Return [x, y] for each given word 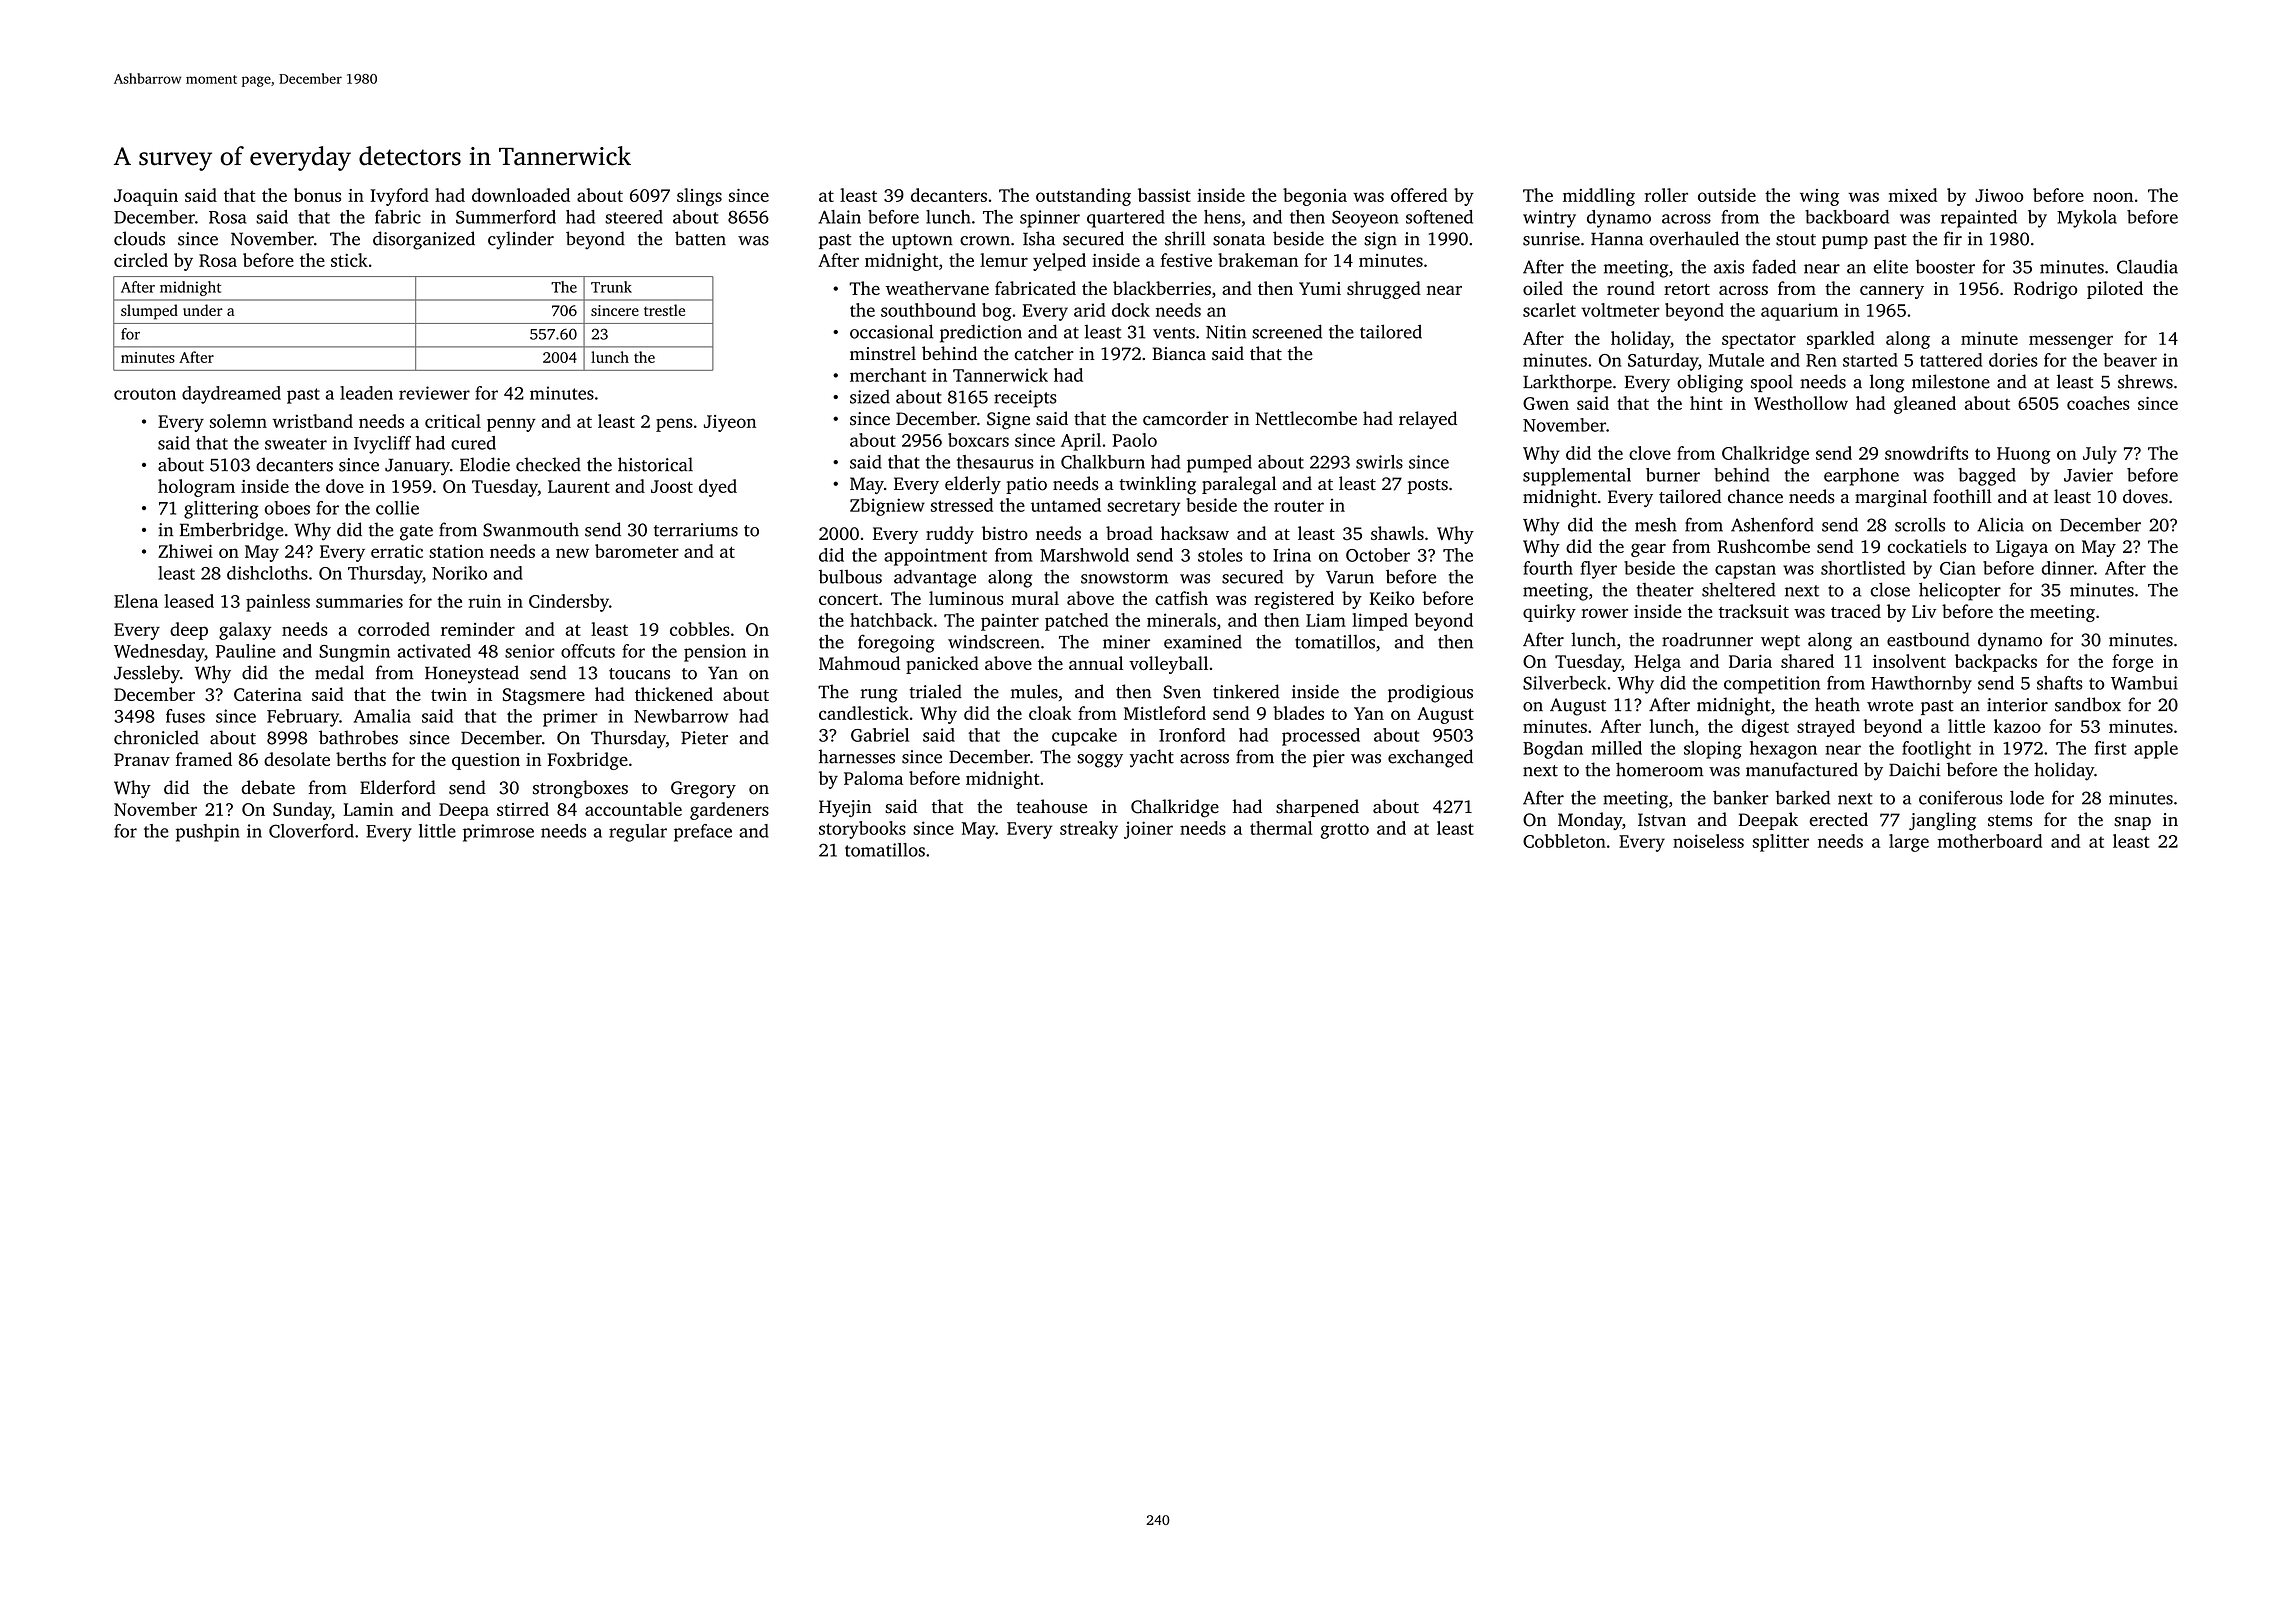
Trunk [611, 287]
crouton [145, 394]
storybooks [862, 830]
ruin [485, 601]
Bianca [1179, 354]
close [1890, 589]
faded [1774, 266]
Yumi [1320, 288]
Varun [1350, 577]
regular [638, 833]
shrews [2145, 381]
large [1909, 843]
